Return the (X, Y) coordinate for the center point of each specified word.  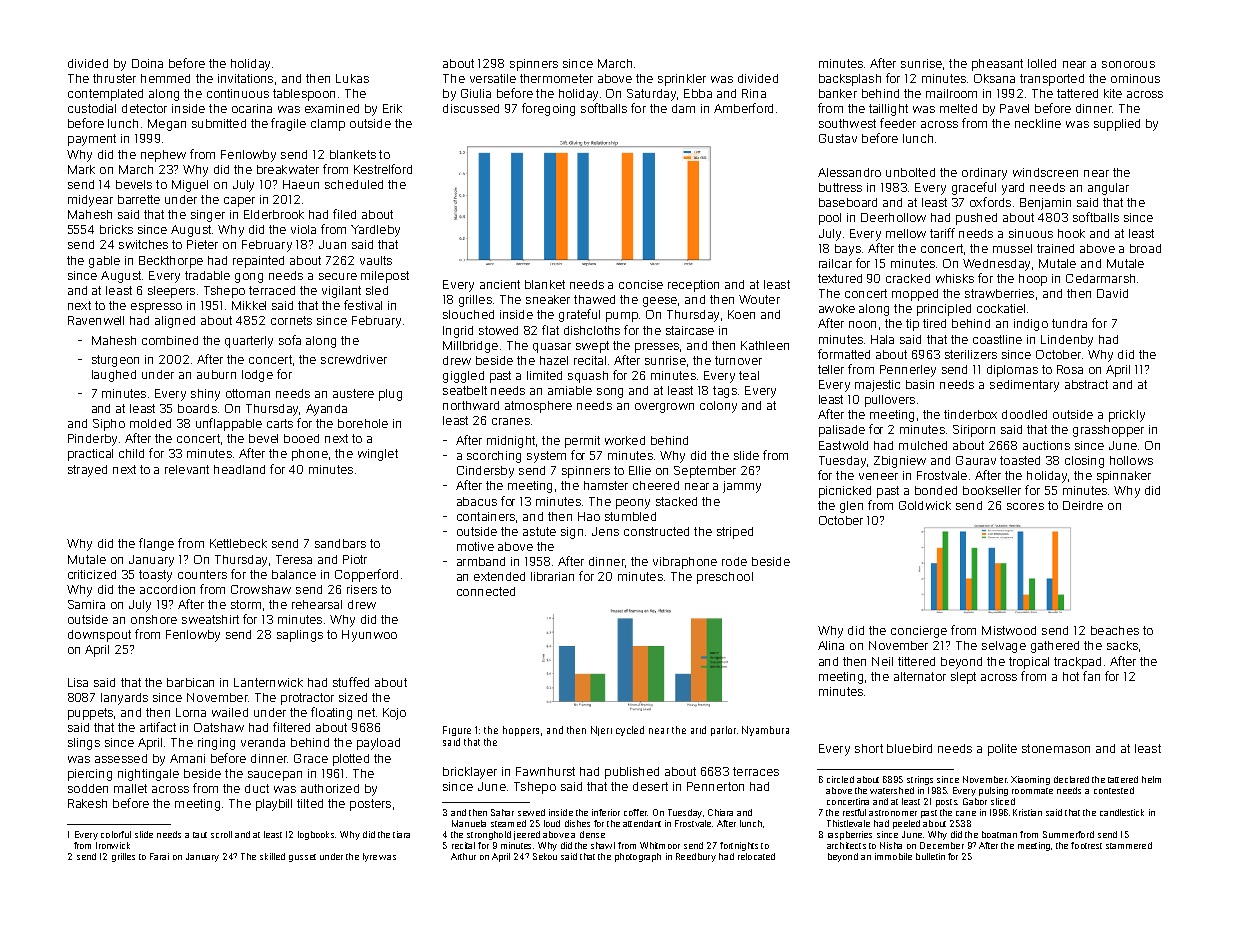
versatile (493, 78)
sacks (1122, 645)
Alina (831, 645)
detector (144, 108)
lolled (1042, 63)
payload (378, 744)
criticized (92, 574)
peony (633, 504)
